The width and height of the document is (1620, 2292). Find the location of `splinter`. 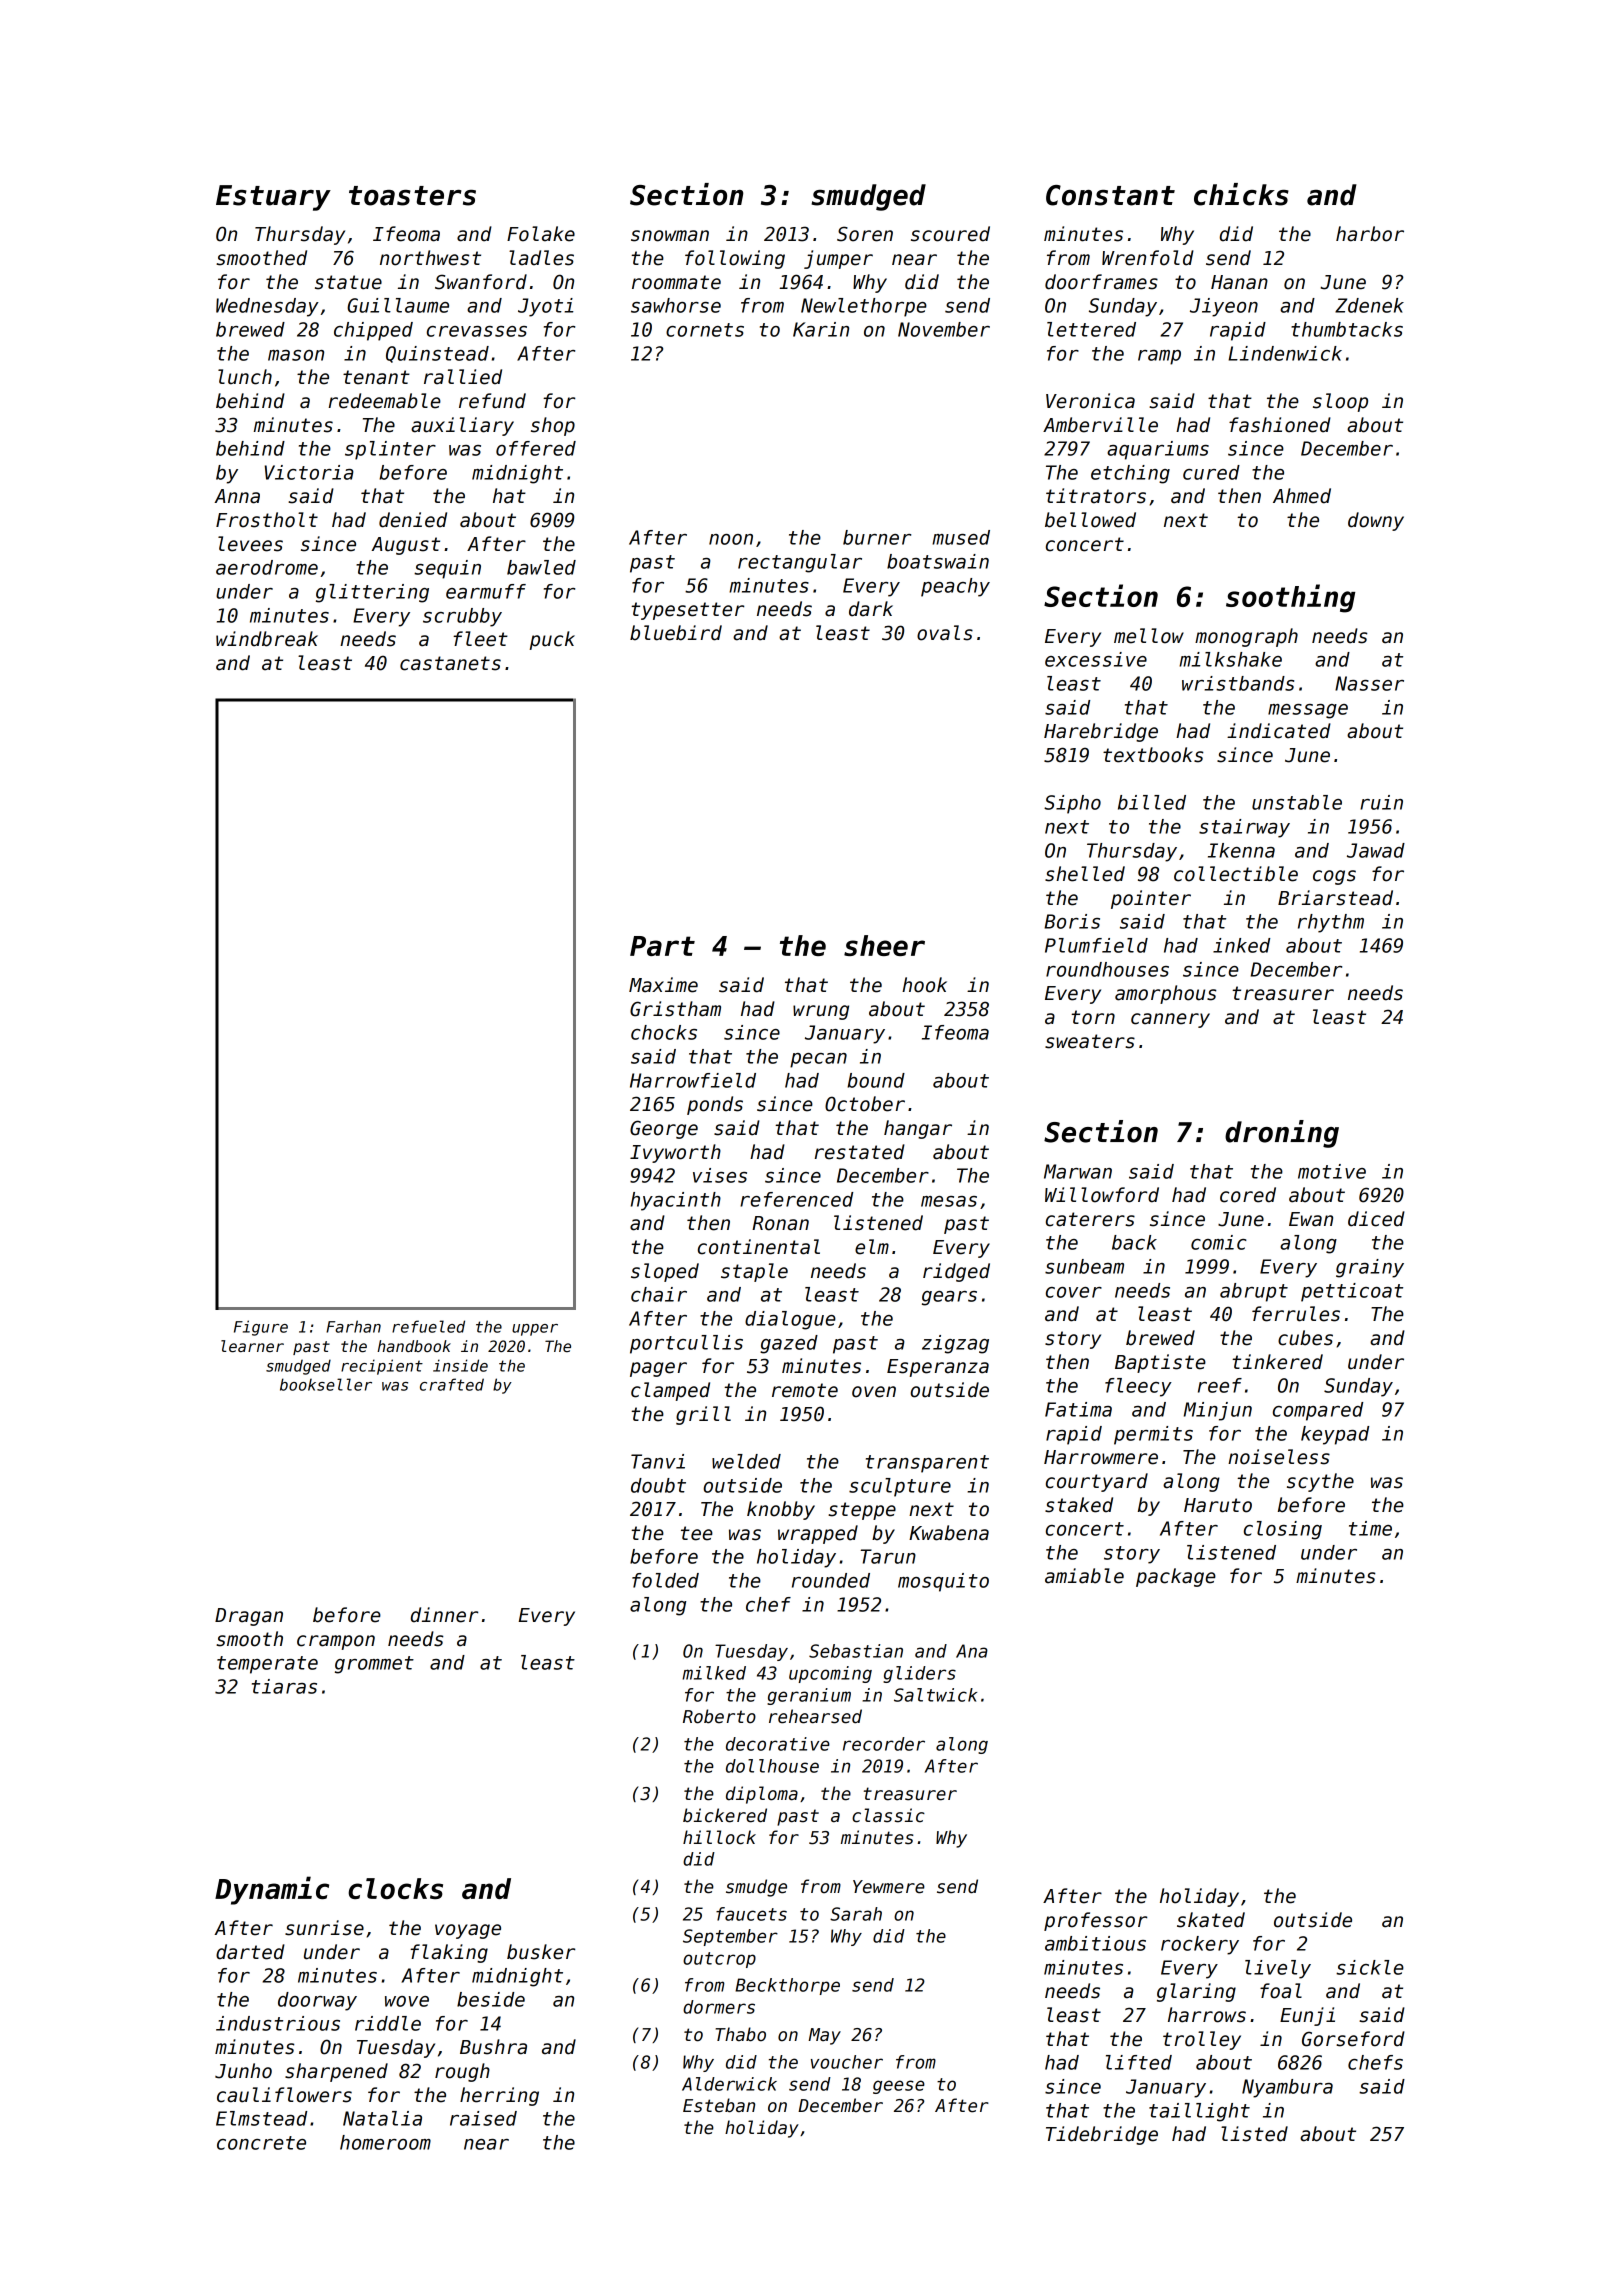

splinter is located at coordinates (390, 450).
